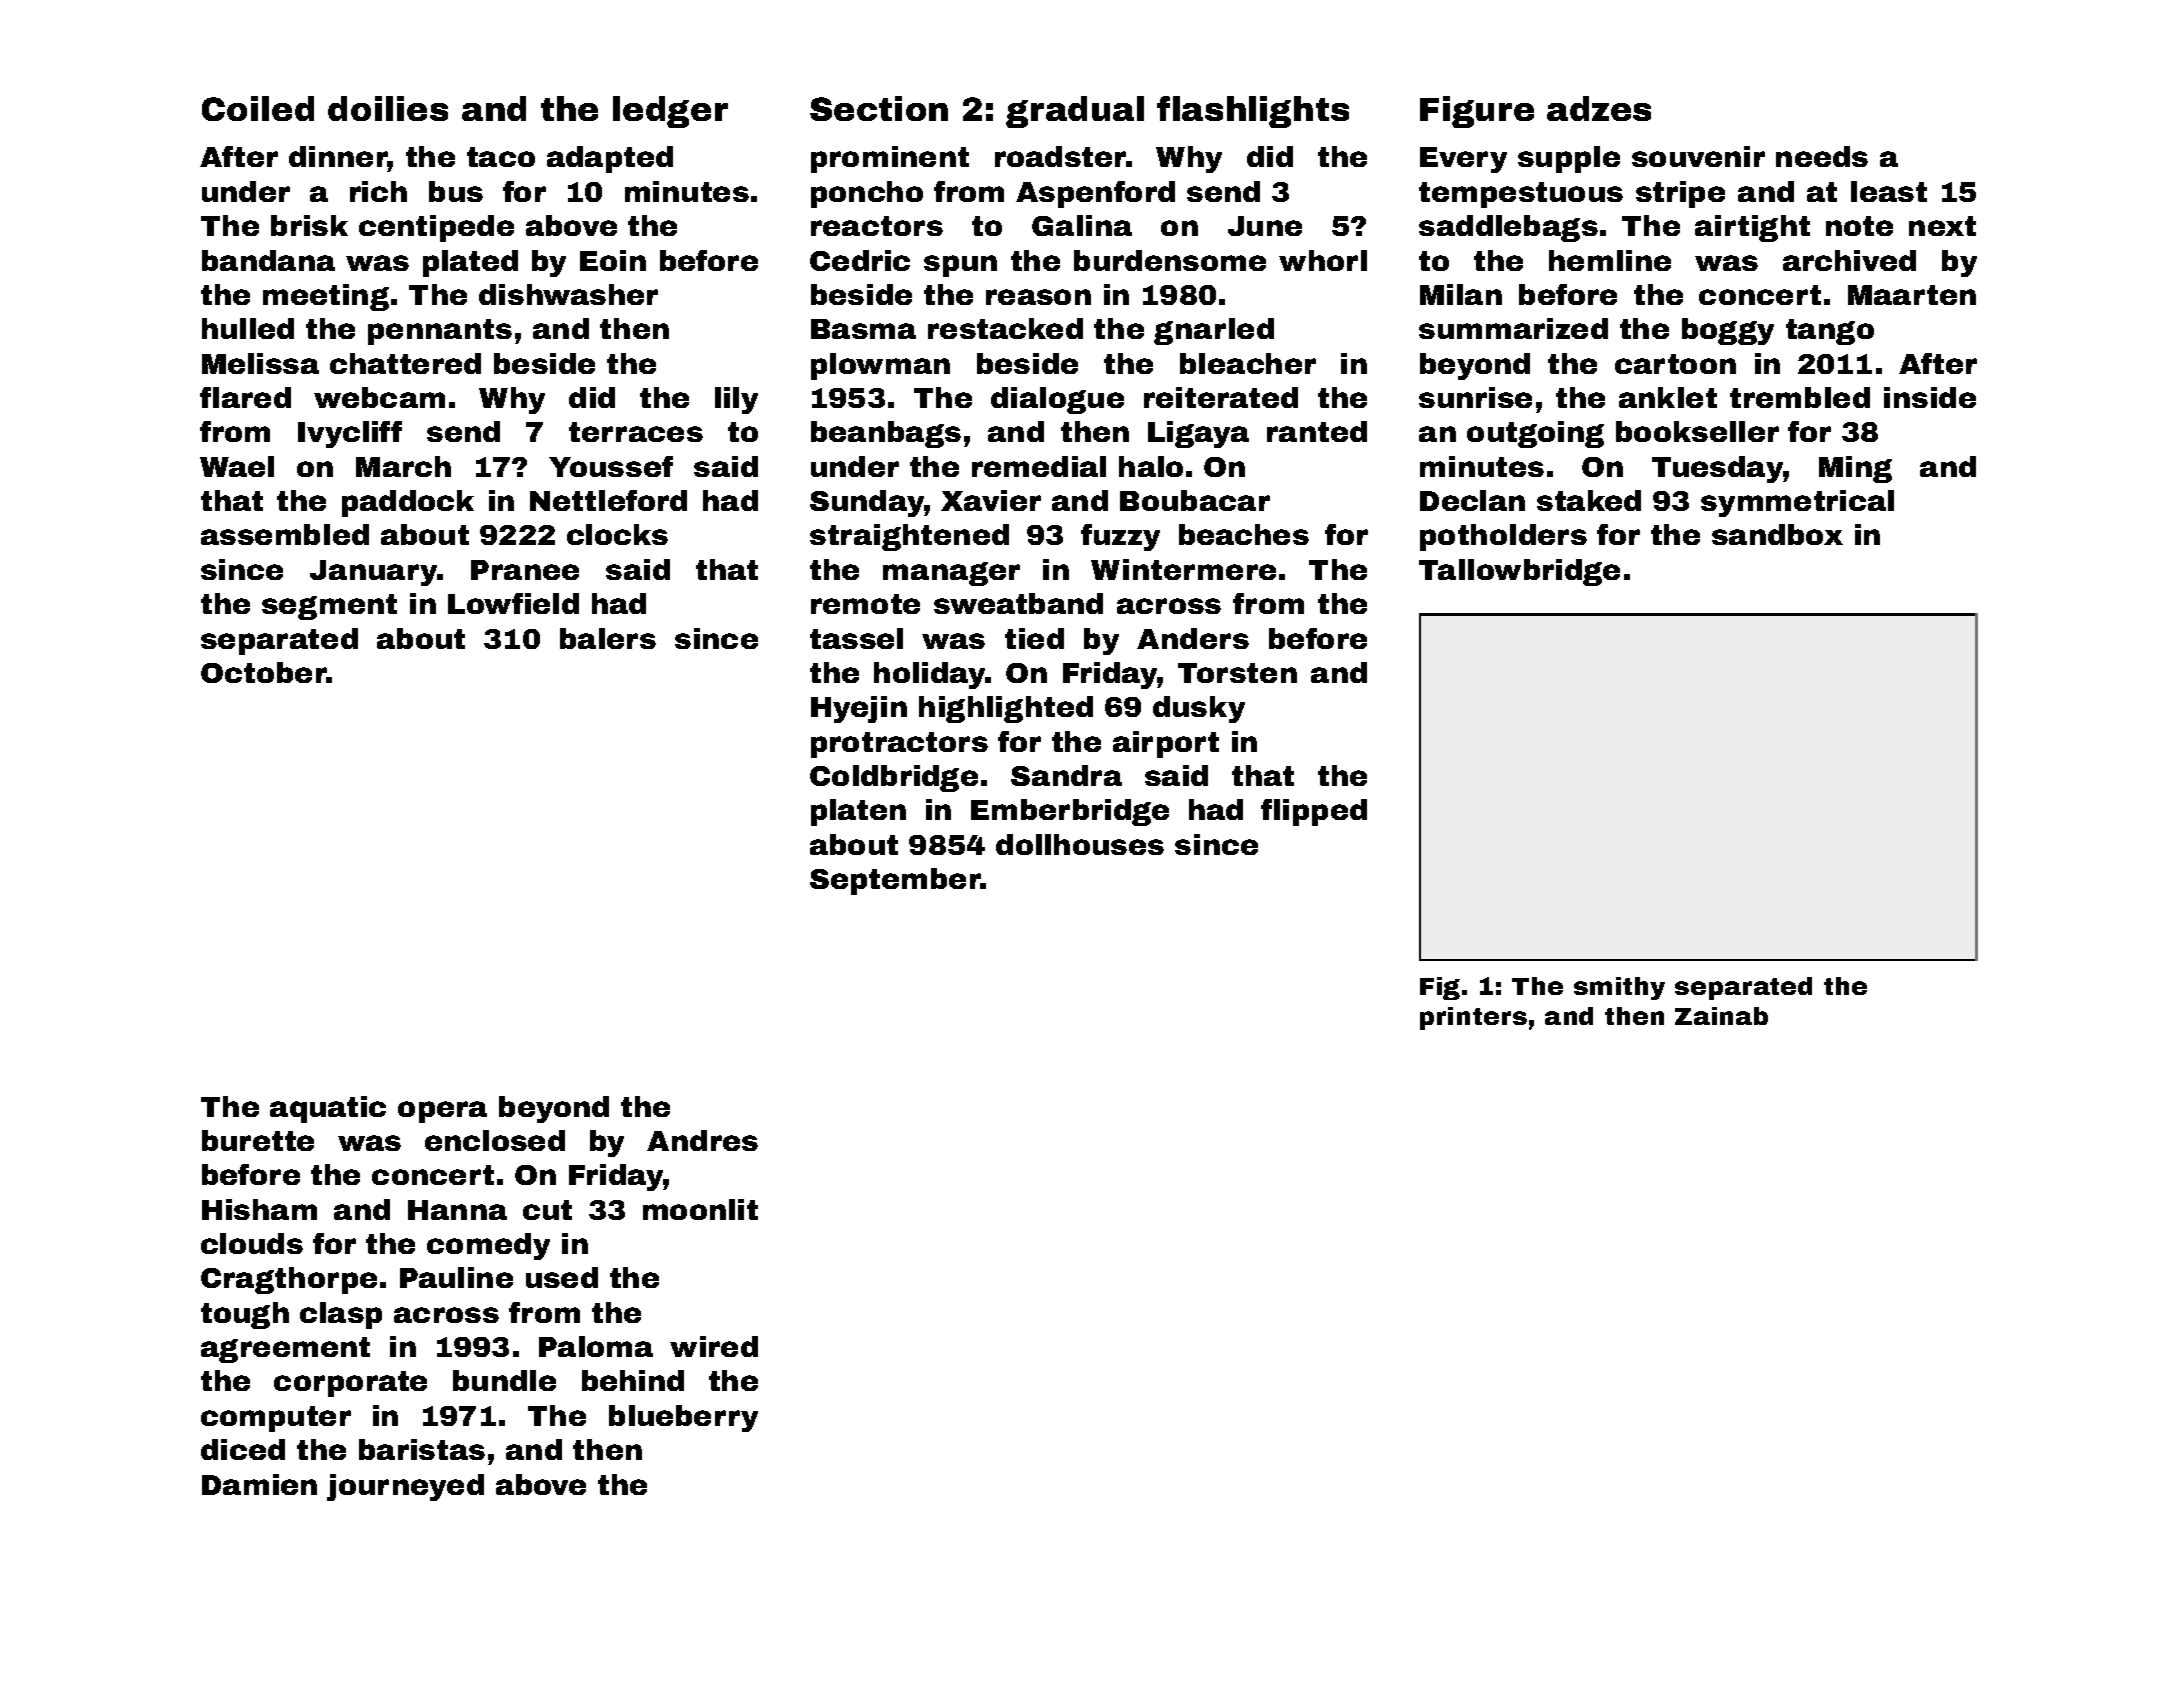 This screenshot has height=1683, width=2178. Describe the element at coordinates (714, 1346) in the screenshot. I see `wired` at that location.
